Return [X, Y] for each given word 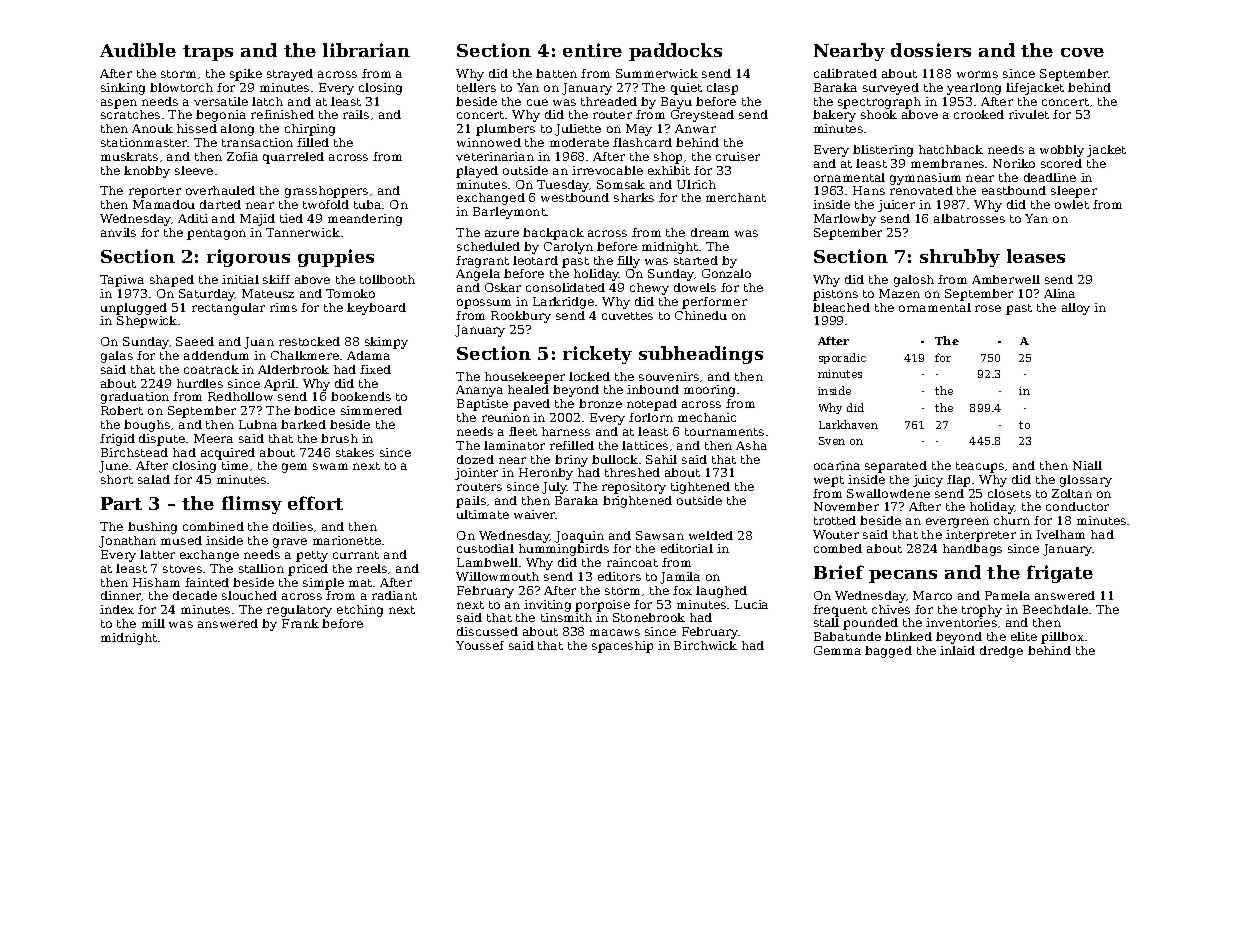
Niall [1087, 465]
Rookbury [521, 317]
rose [988, 308]
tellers [476, 87]
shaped [172, 281]
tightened [700, 488]
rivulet [1029, 114]
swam [330, 466]
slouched [249, 595]
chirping [310, 130]
